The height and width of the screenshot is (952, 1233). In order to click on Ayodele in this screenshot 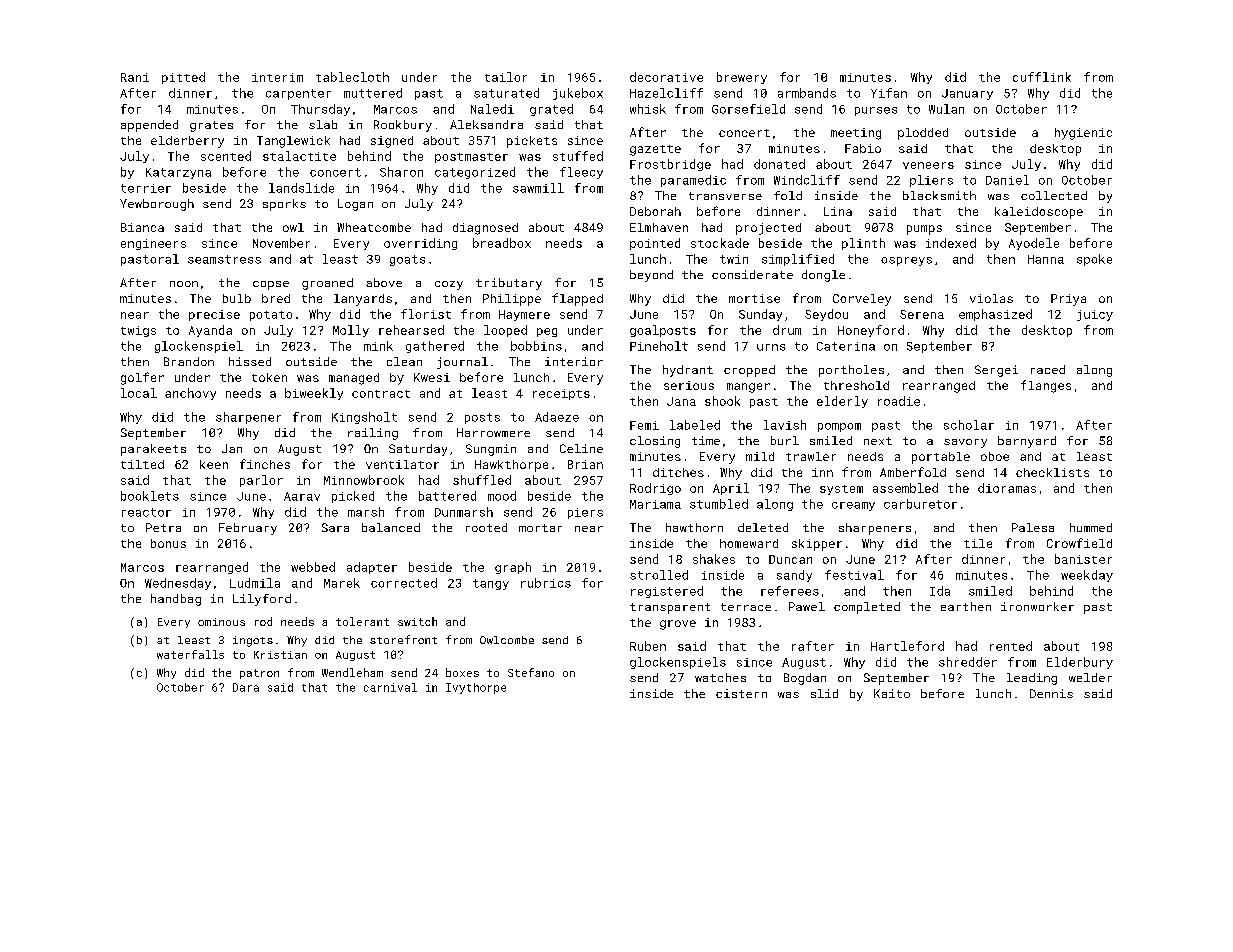, I will do `click(1034, 244)`.
